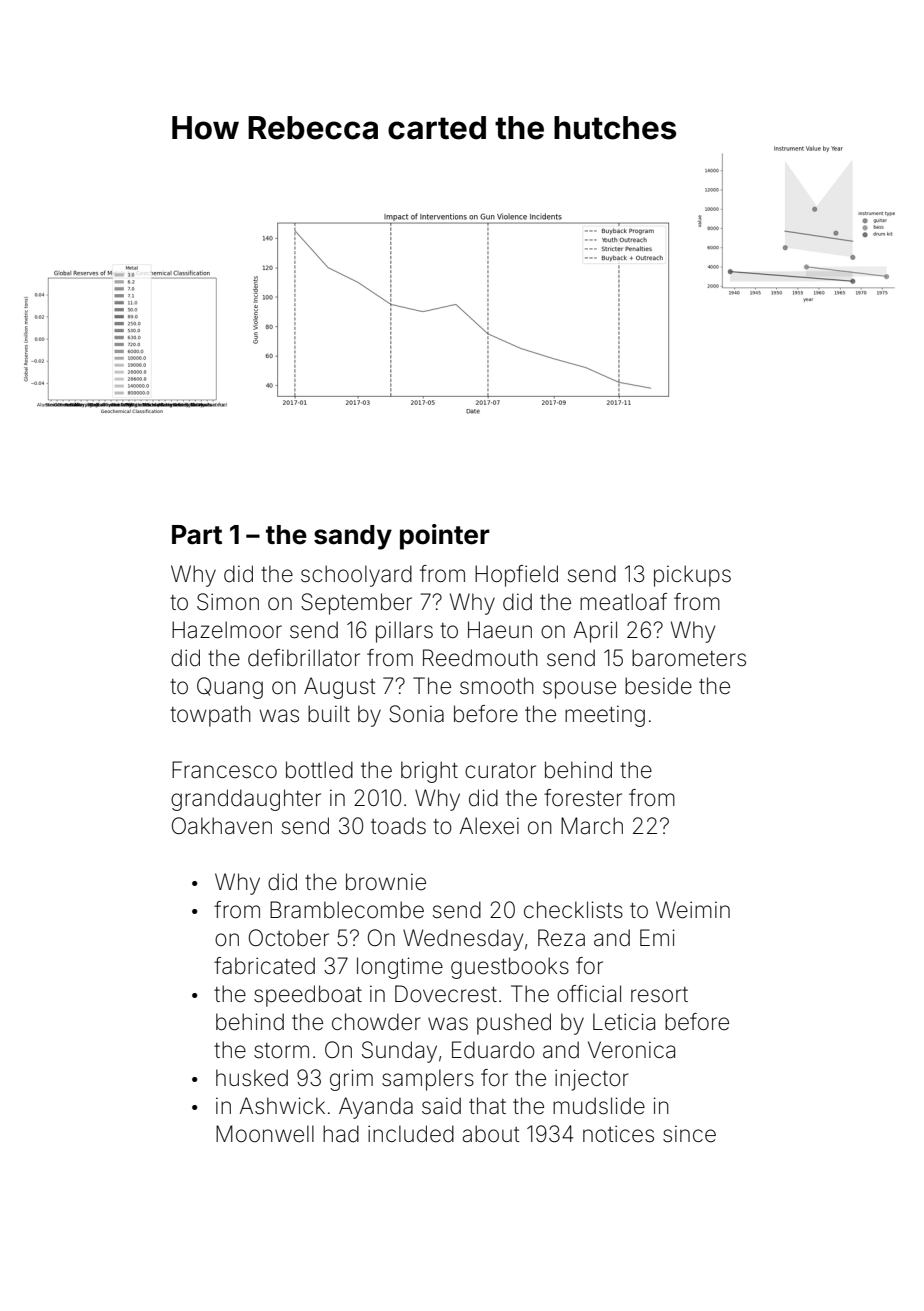 The width and height of the screenshot is (924, 1311). I want to click on Dovecrest, so click(446, 994).
